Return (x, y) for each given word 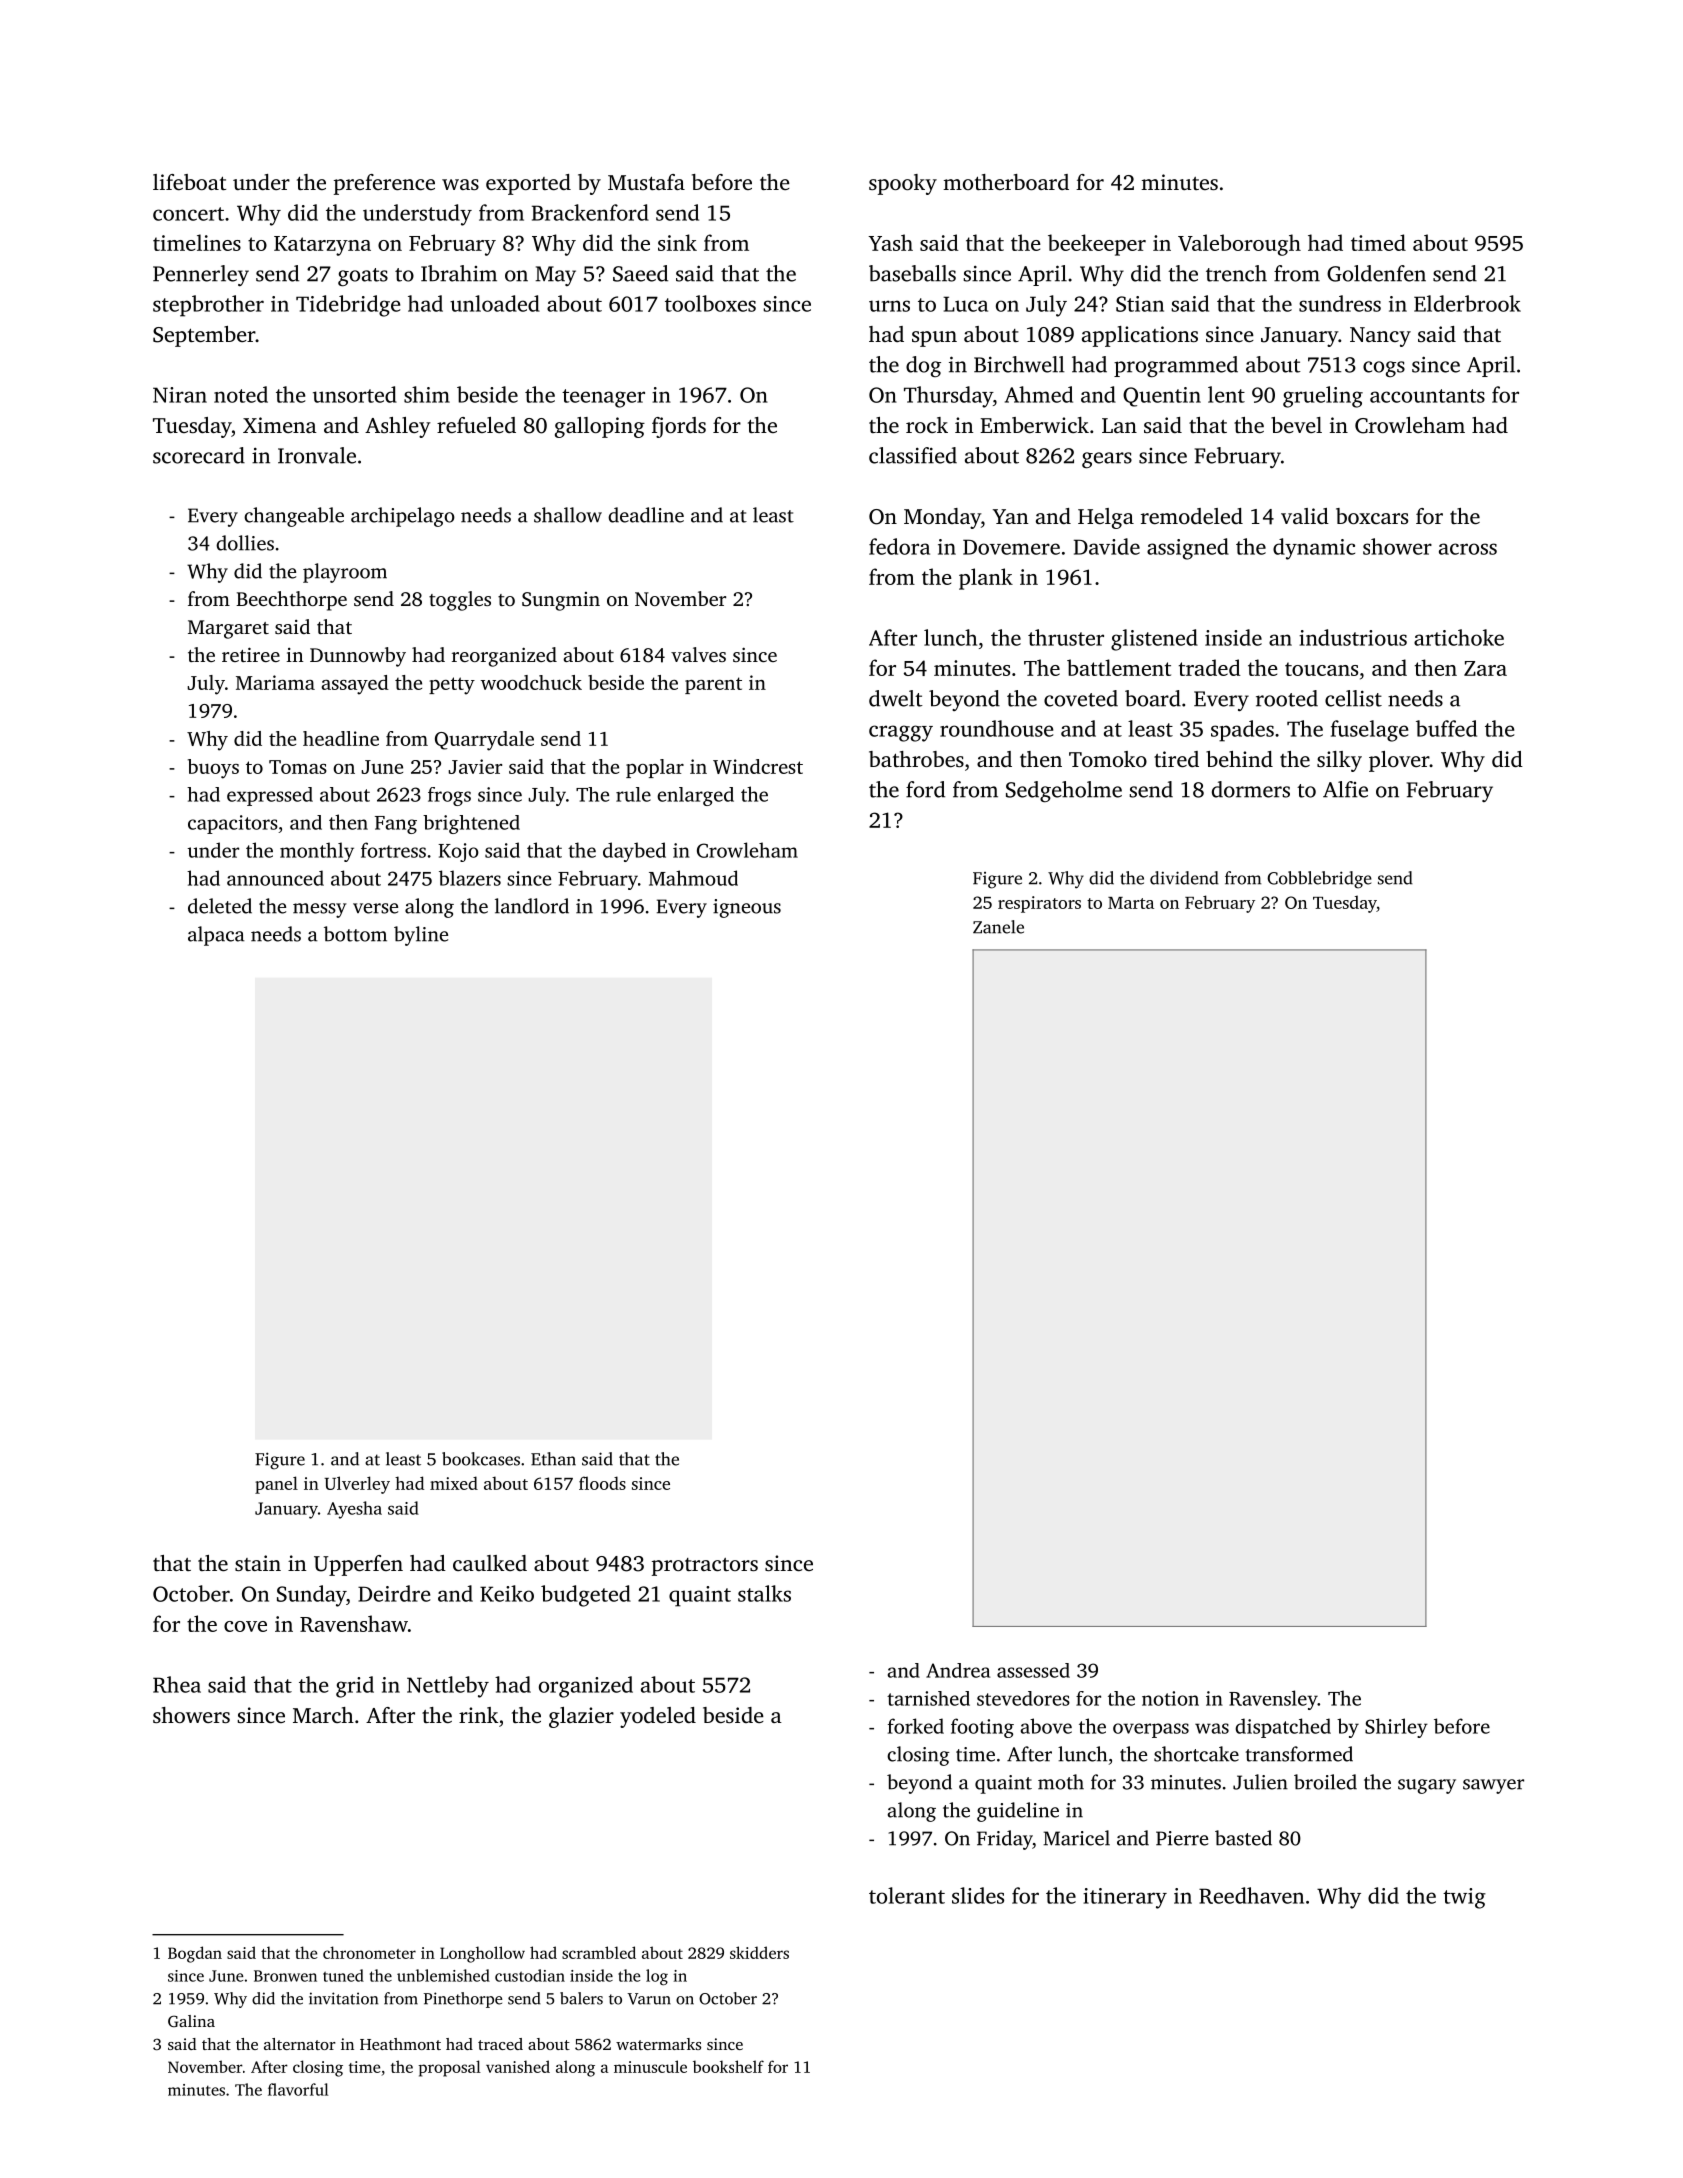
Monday (942, 518)
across (1468, 549)
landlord (532, 906)
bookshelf (728, 2066)
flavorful (298, 2089)
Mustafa (646, 182)
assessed (1033, 1670)
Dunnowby (358, 657)
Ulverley (357, 1485)
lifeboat (189, 182)
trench (1236, 273)
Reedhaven (1251, 1895)
